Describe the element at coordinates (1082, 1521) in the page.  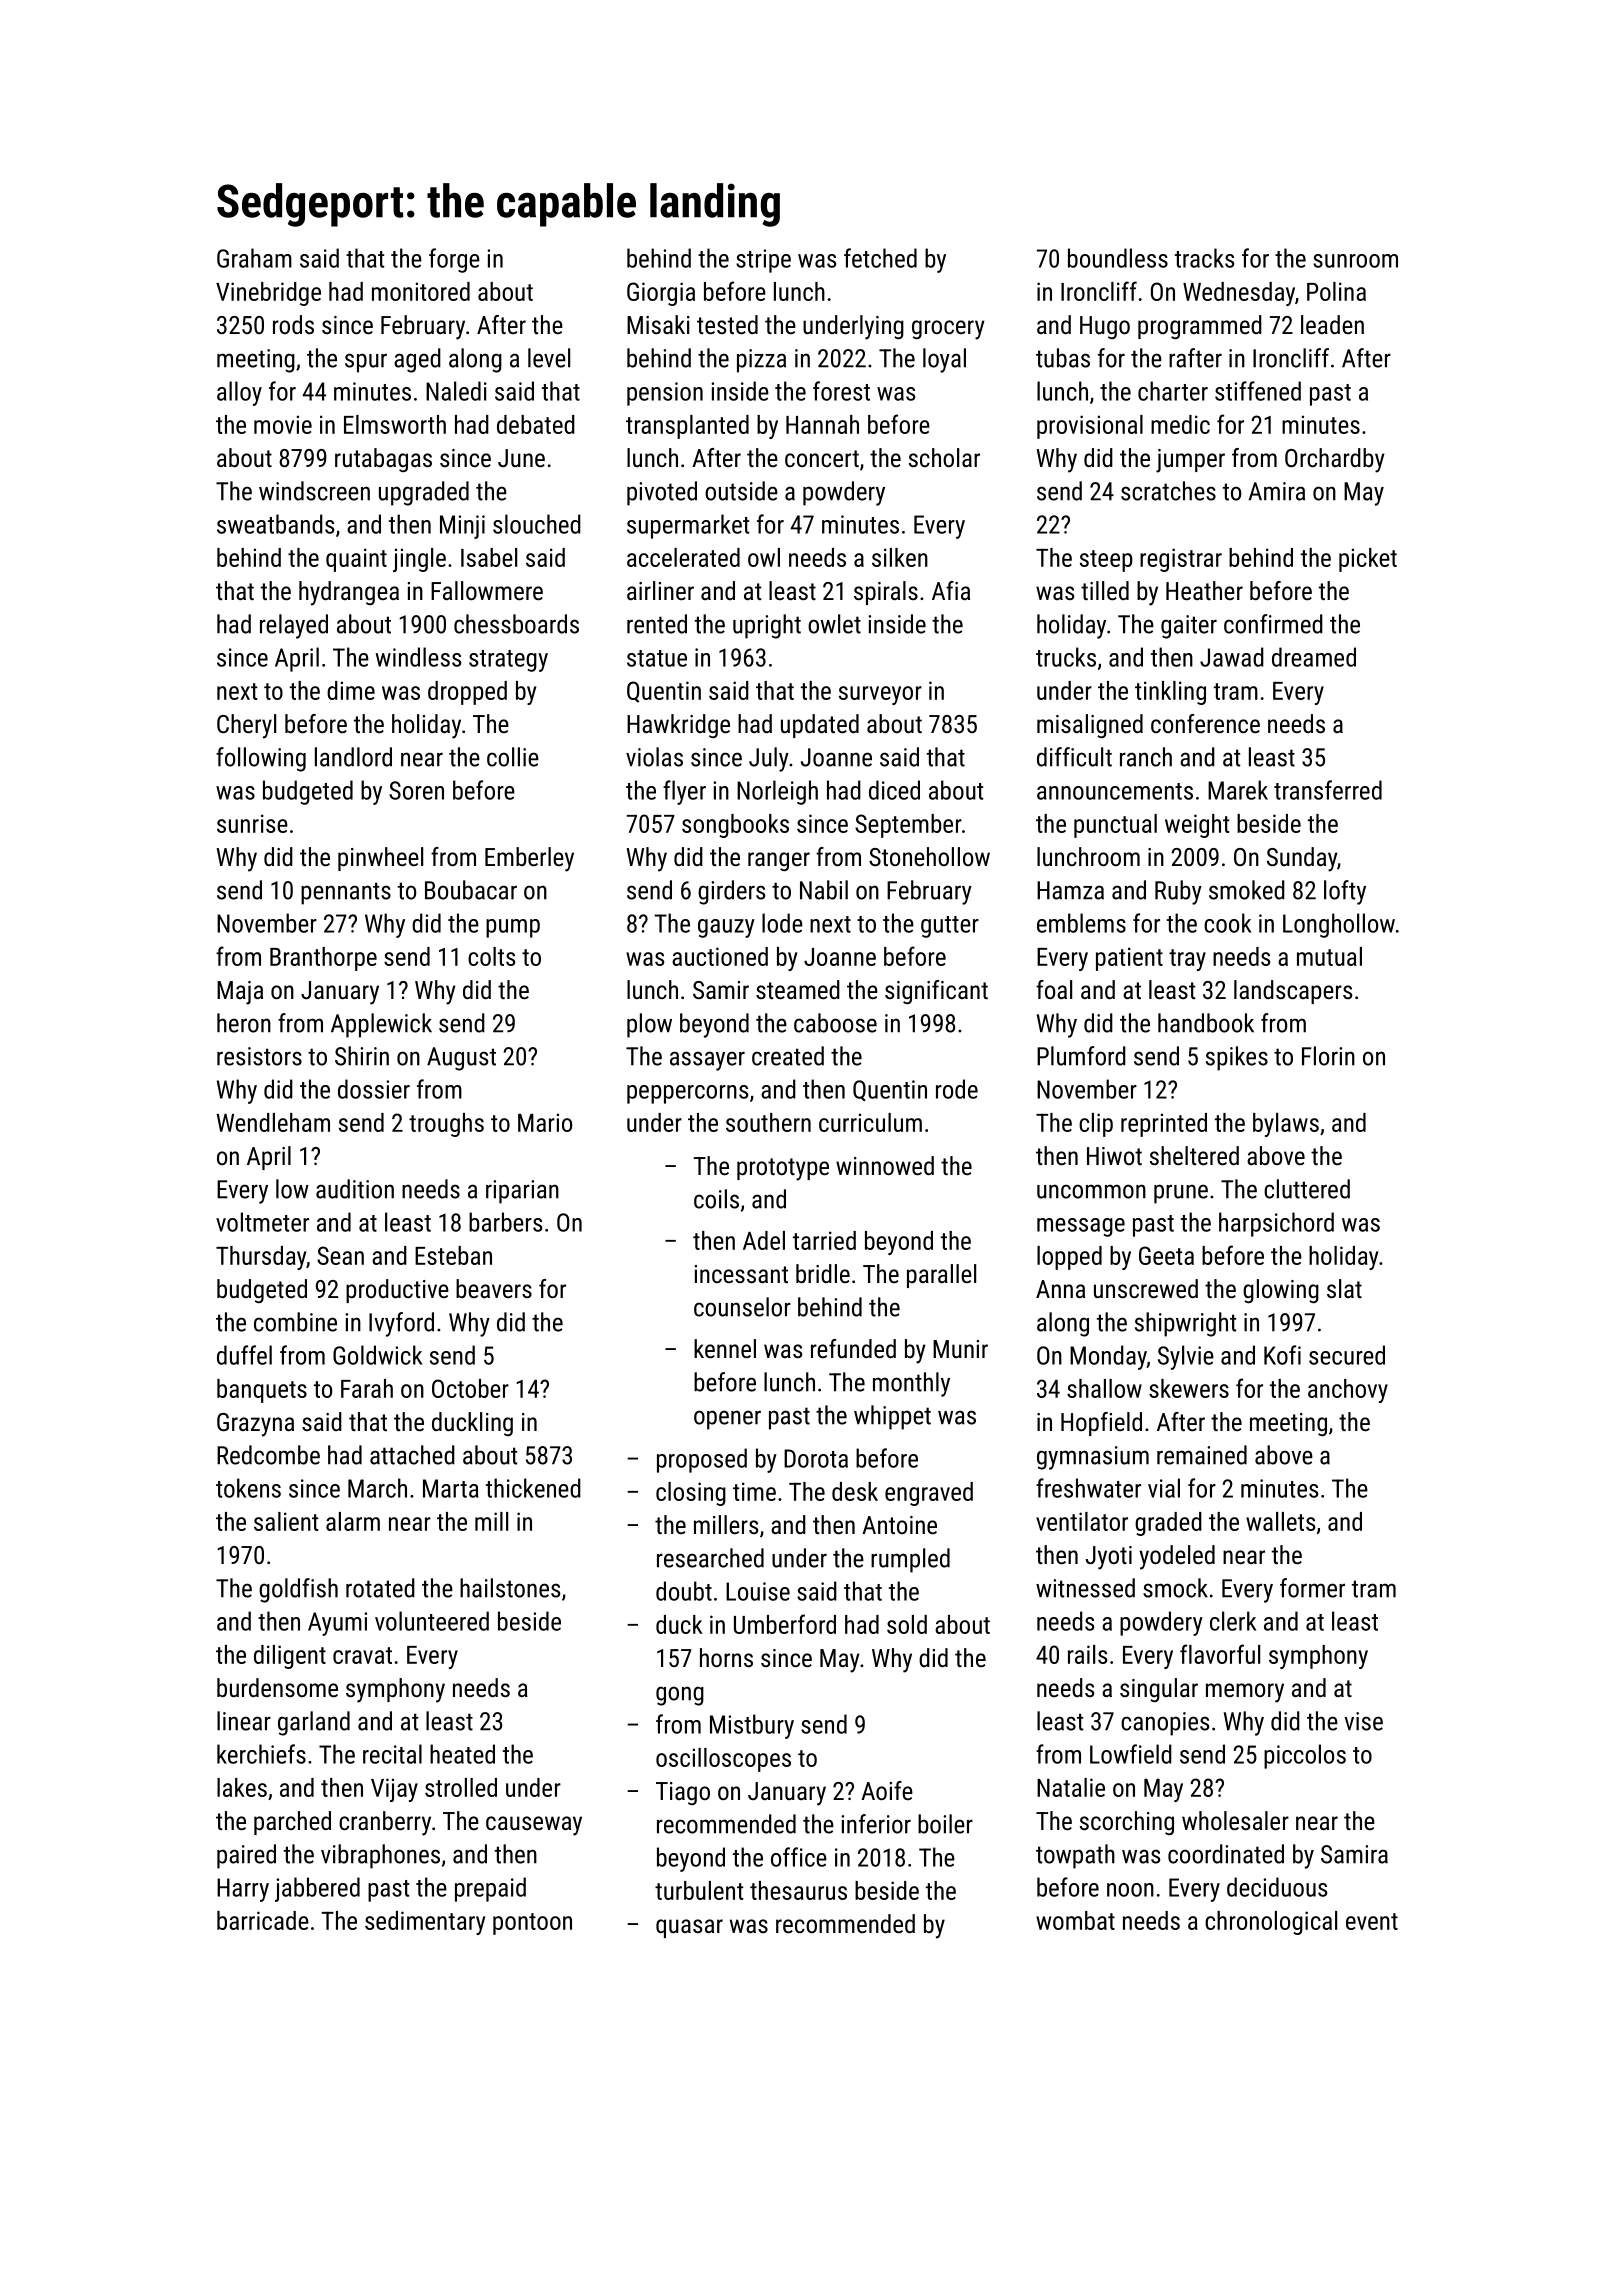
I see `ventilator` at that location.
